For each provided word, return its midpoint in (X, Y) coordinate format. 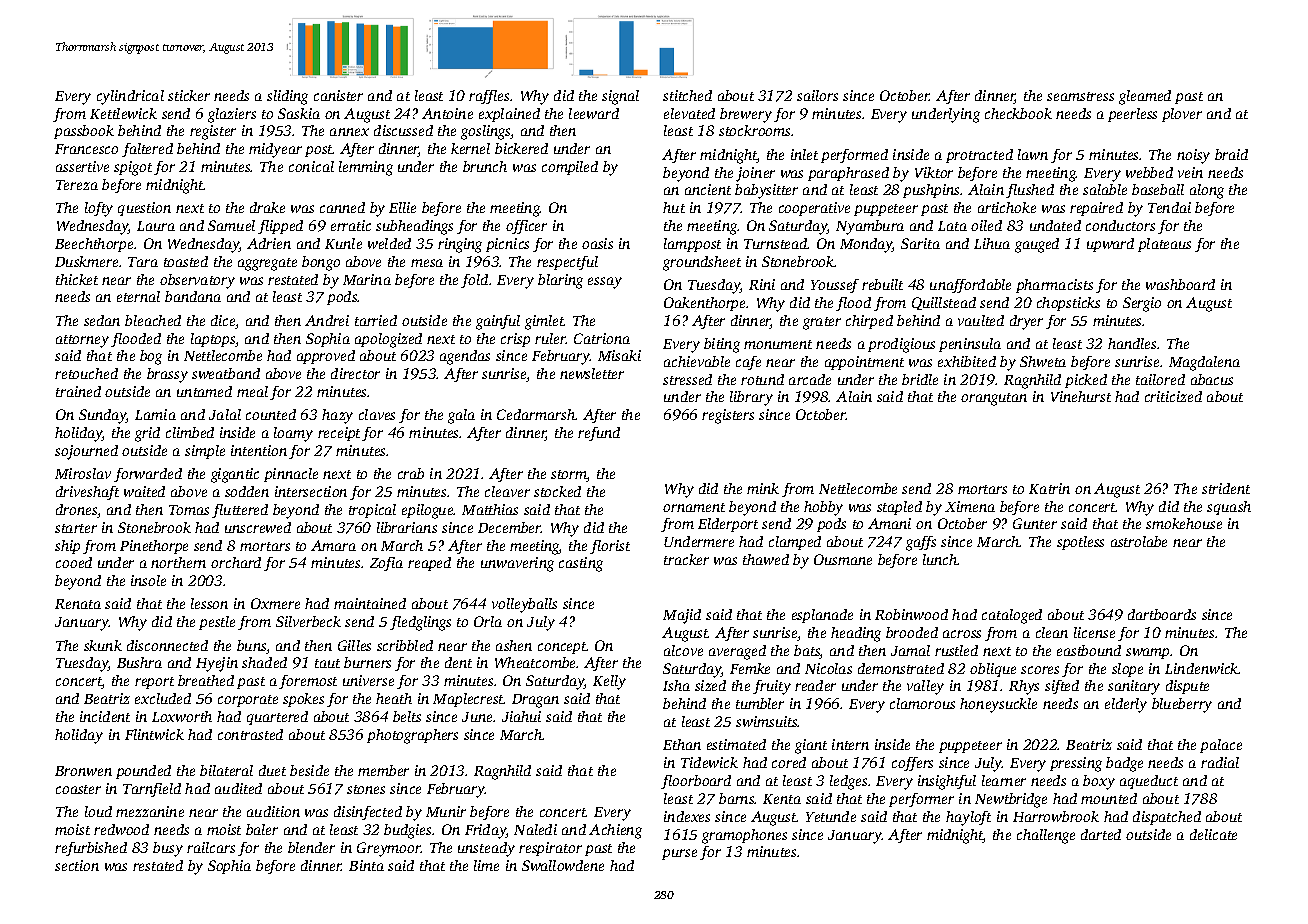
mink (763, 488)
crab (411, 473)
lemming (366, 168)
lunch (940, 559)
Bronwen (83, 771)
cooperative (814, 209)
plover (1182, 115)
